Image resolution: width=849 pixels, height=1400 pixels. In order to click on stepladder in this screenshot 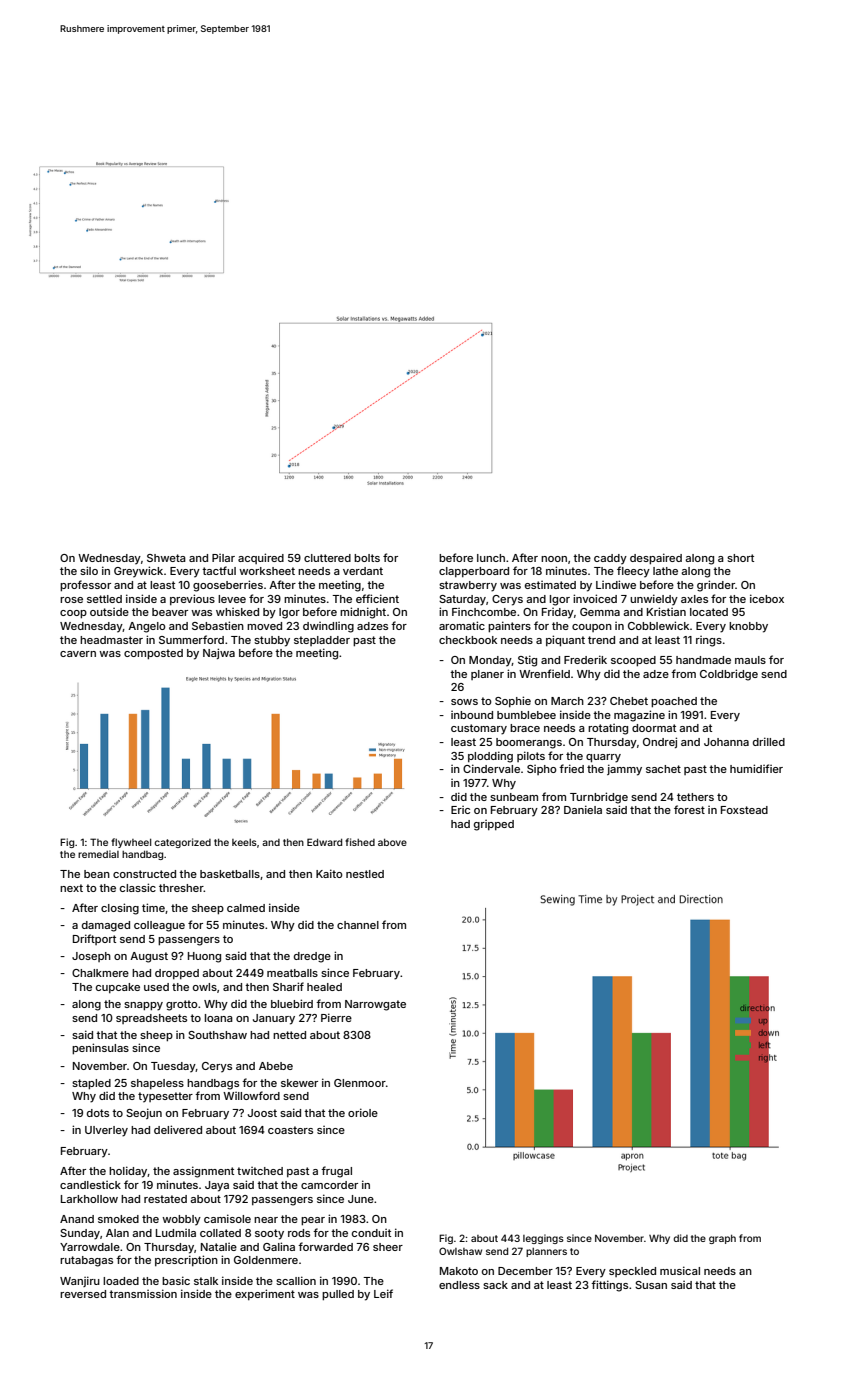, I will do `click(322, 641)`.
